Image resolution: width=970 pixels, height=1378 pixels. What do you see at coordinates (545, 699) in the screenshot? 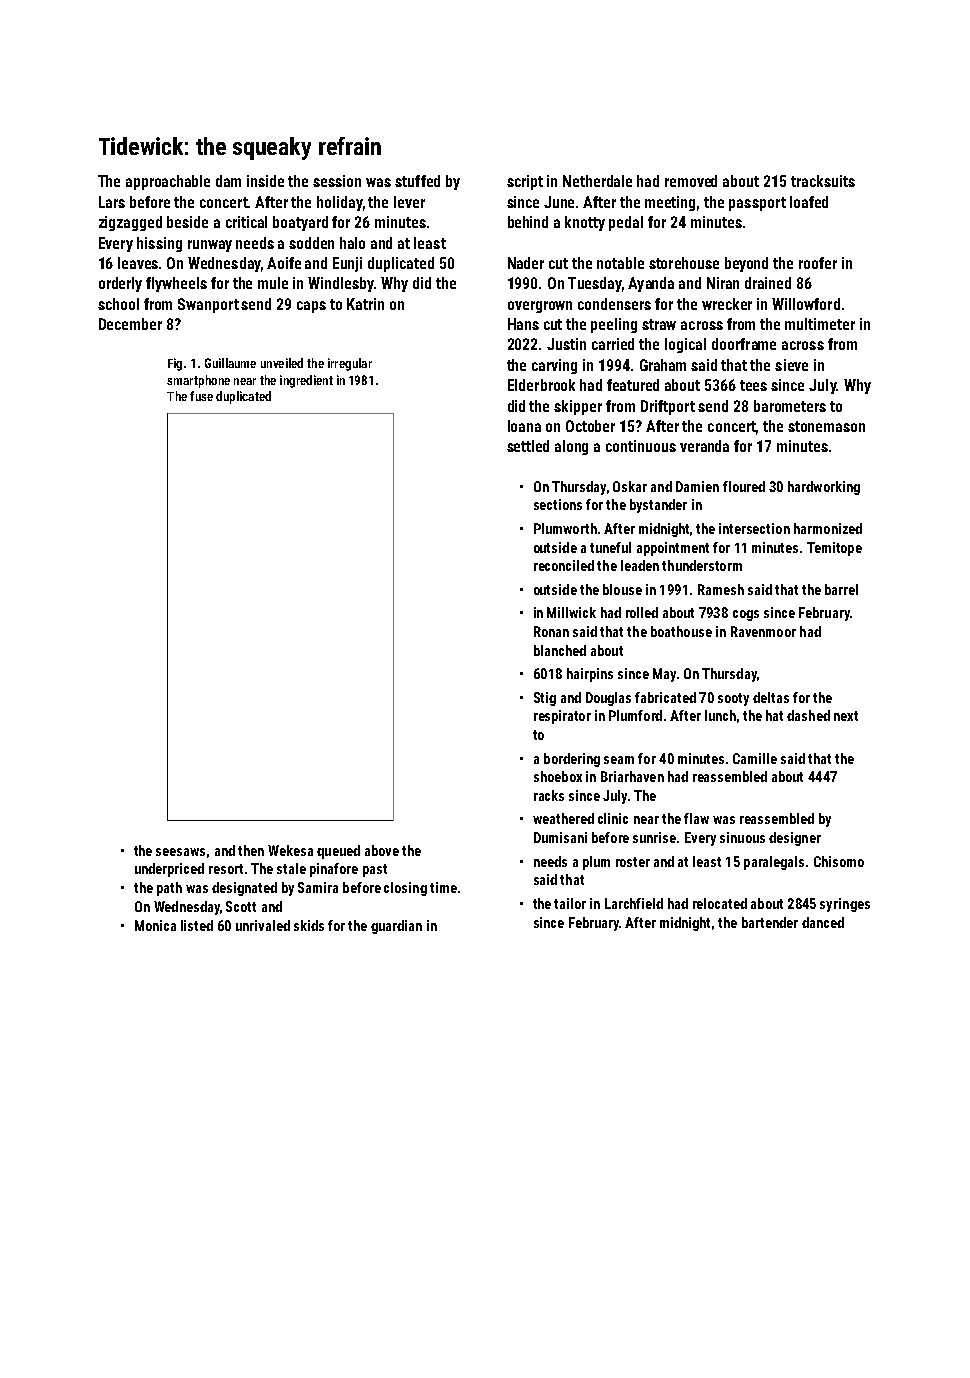
I see `Stig` at bounding box center [545, 699].
